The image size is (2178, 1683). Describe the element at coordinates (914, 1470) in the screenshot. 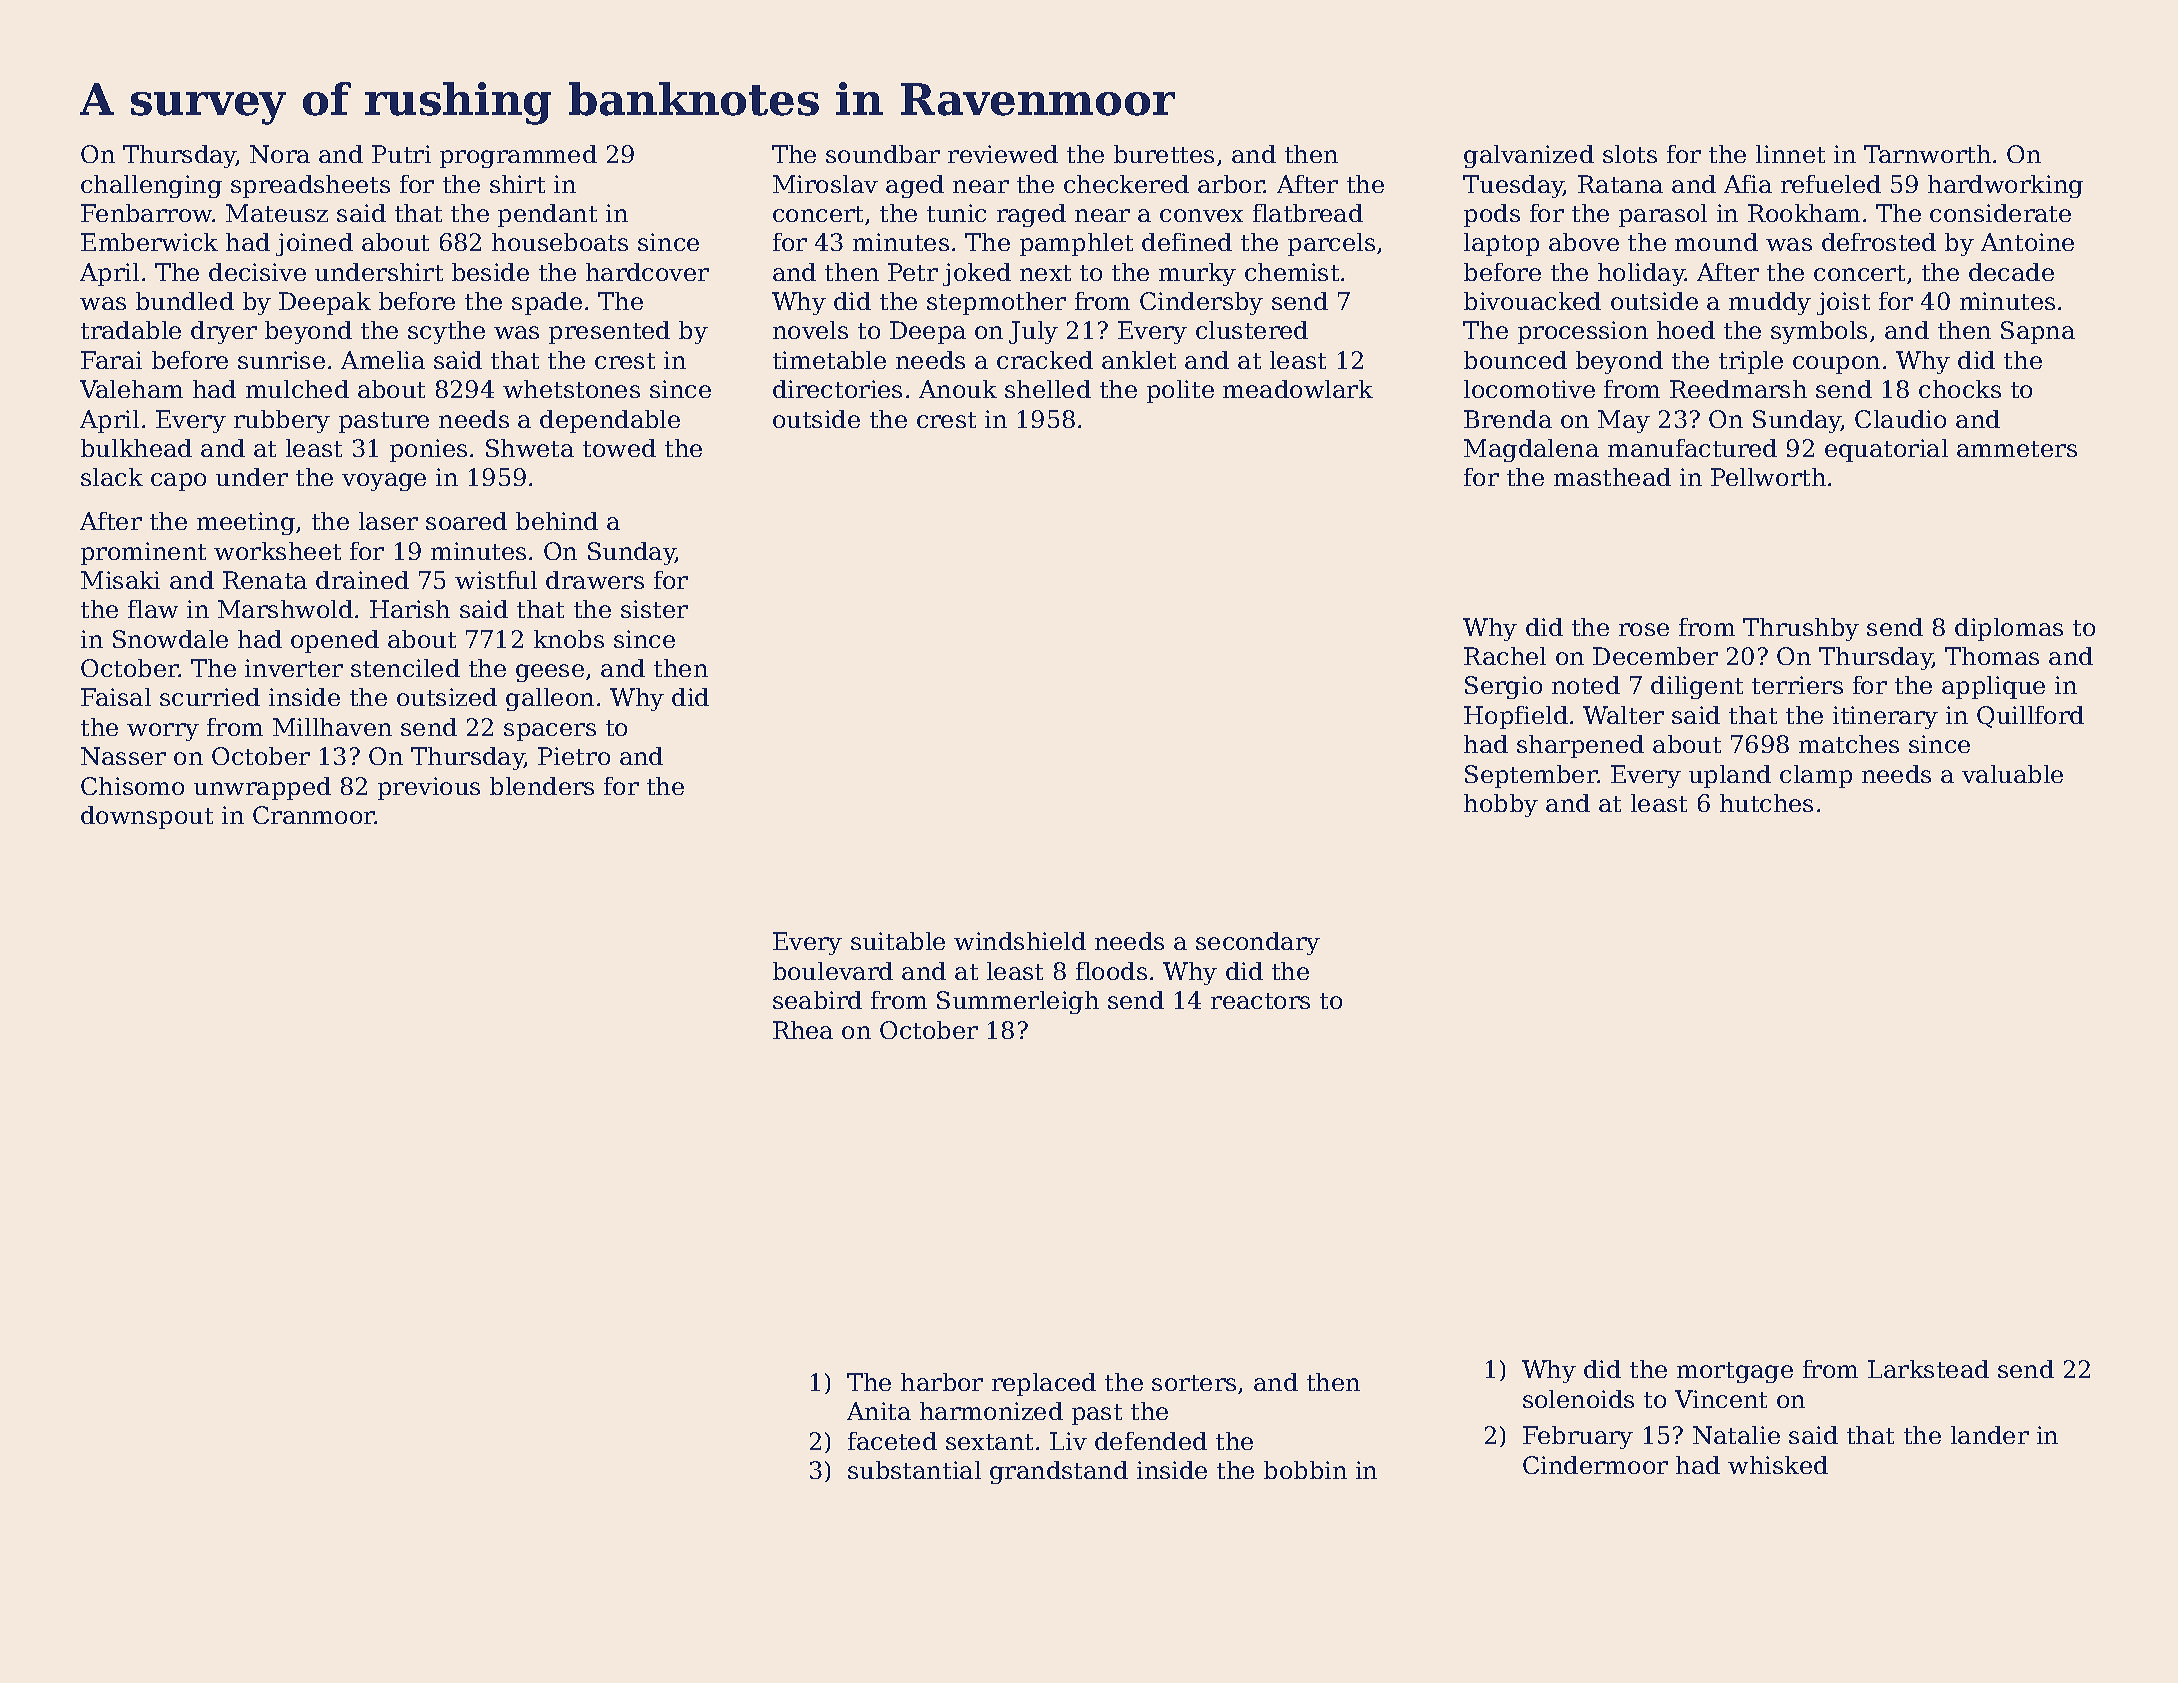

I see `substantial` at that location.
